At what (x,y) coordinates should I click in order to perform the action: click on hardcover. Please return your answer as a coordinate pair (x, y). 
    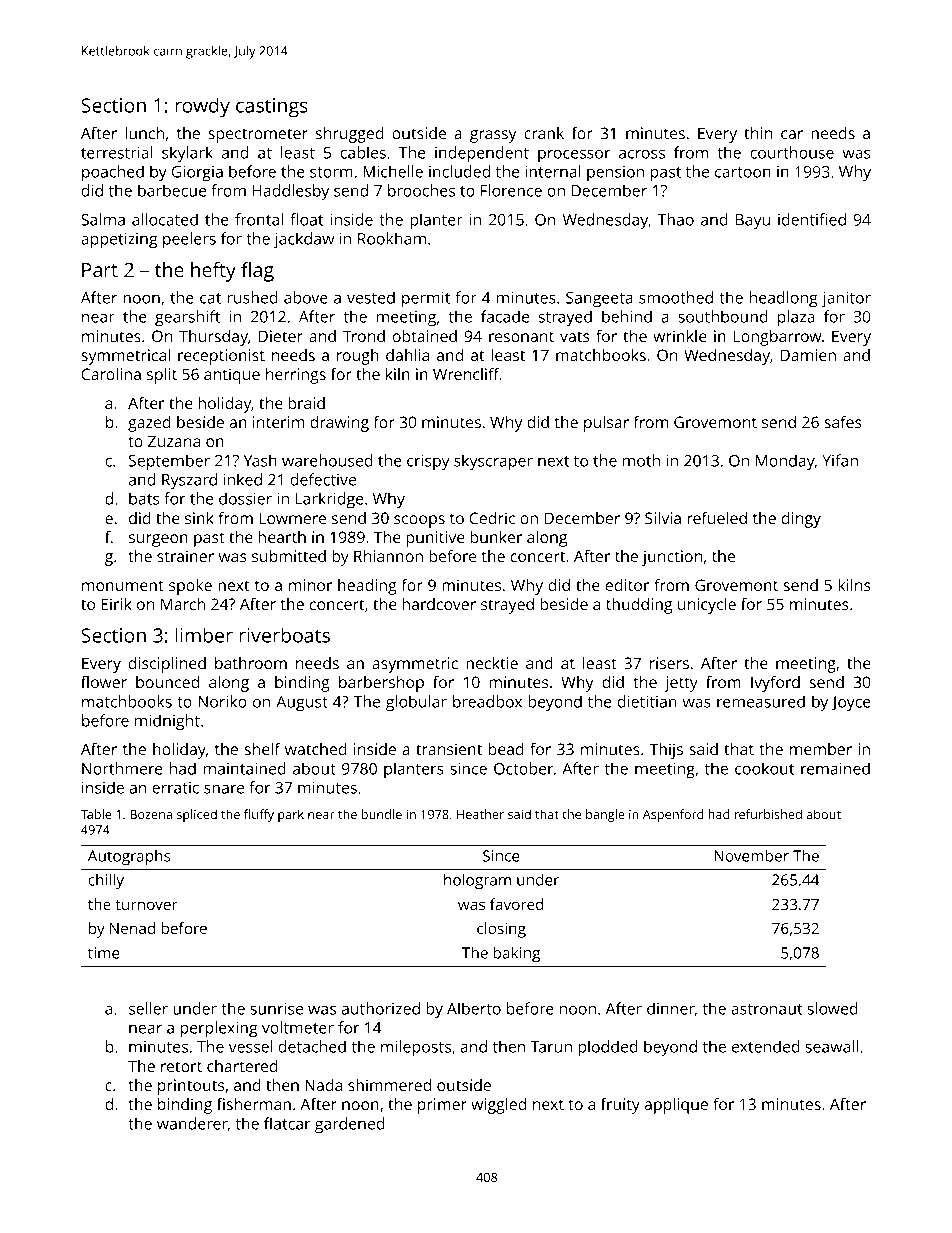
    Looking at the image, I should click on (439, 604).
